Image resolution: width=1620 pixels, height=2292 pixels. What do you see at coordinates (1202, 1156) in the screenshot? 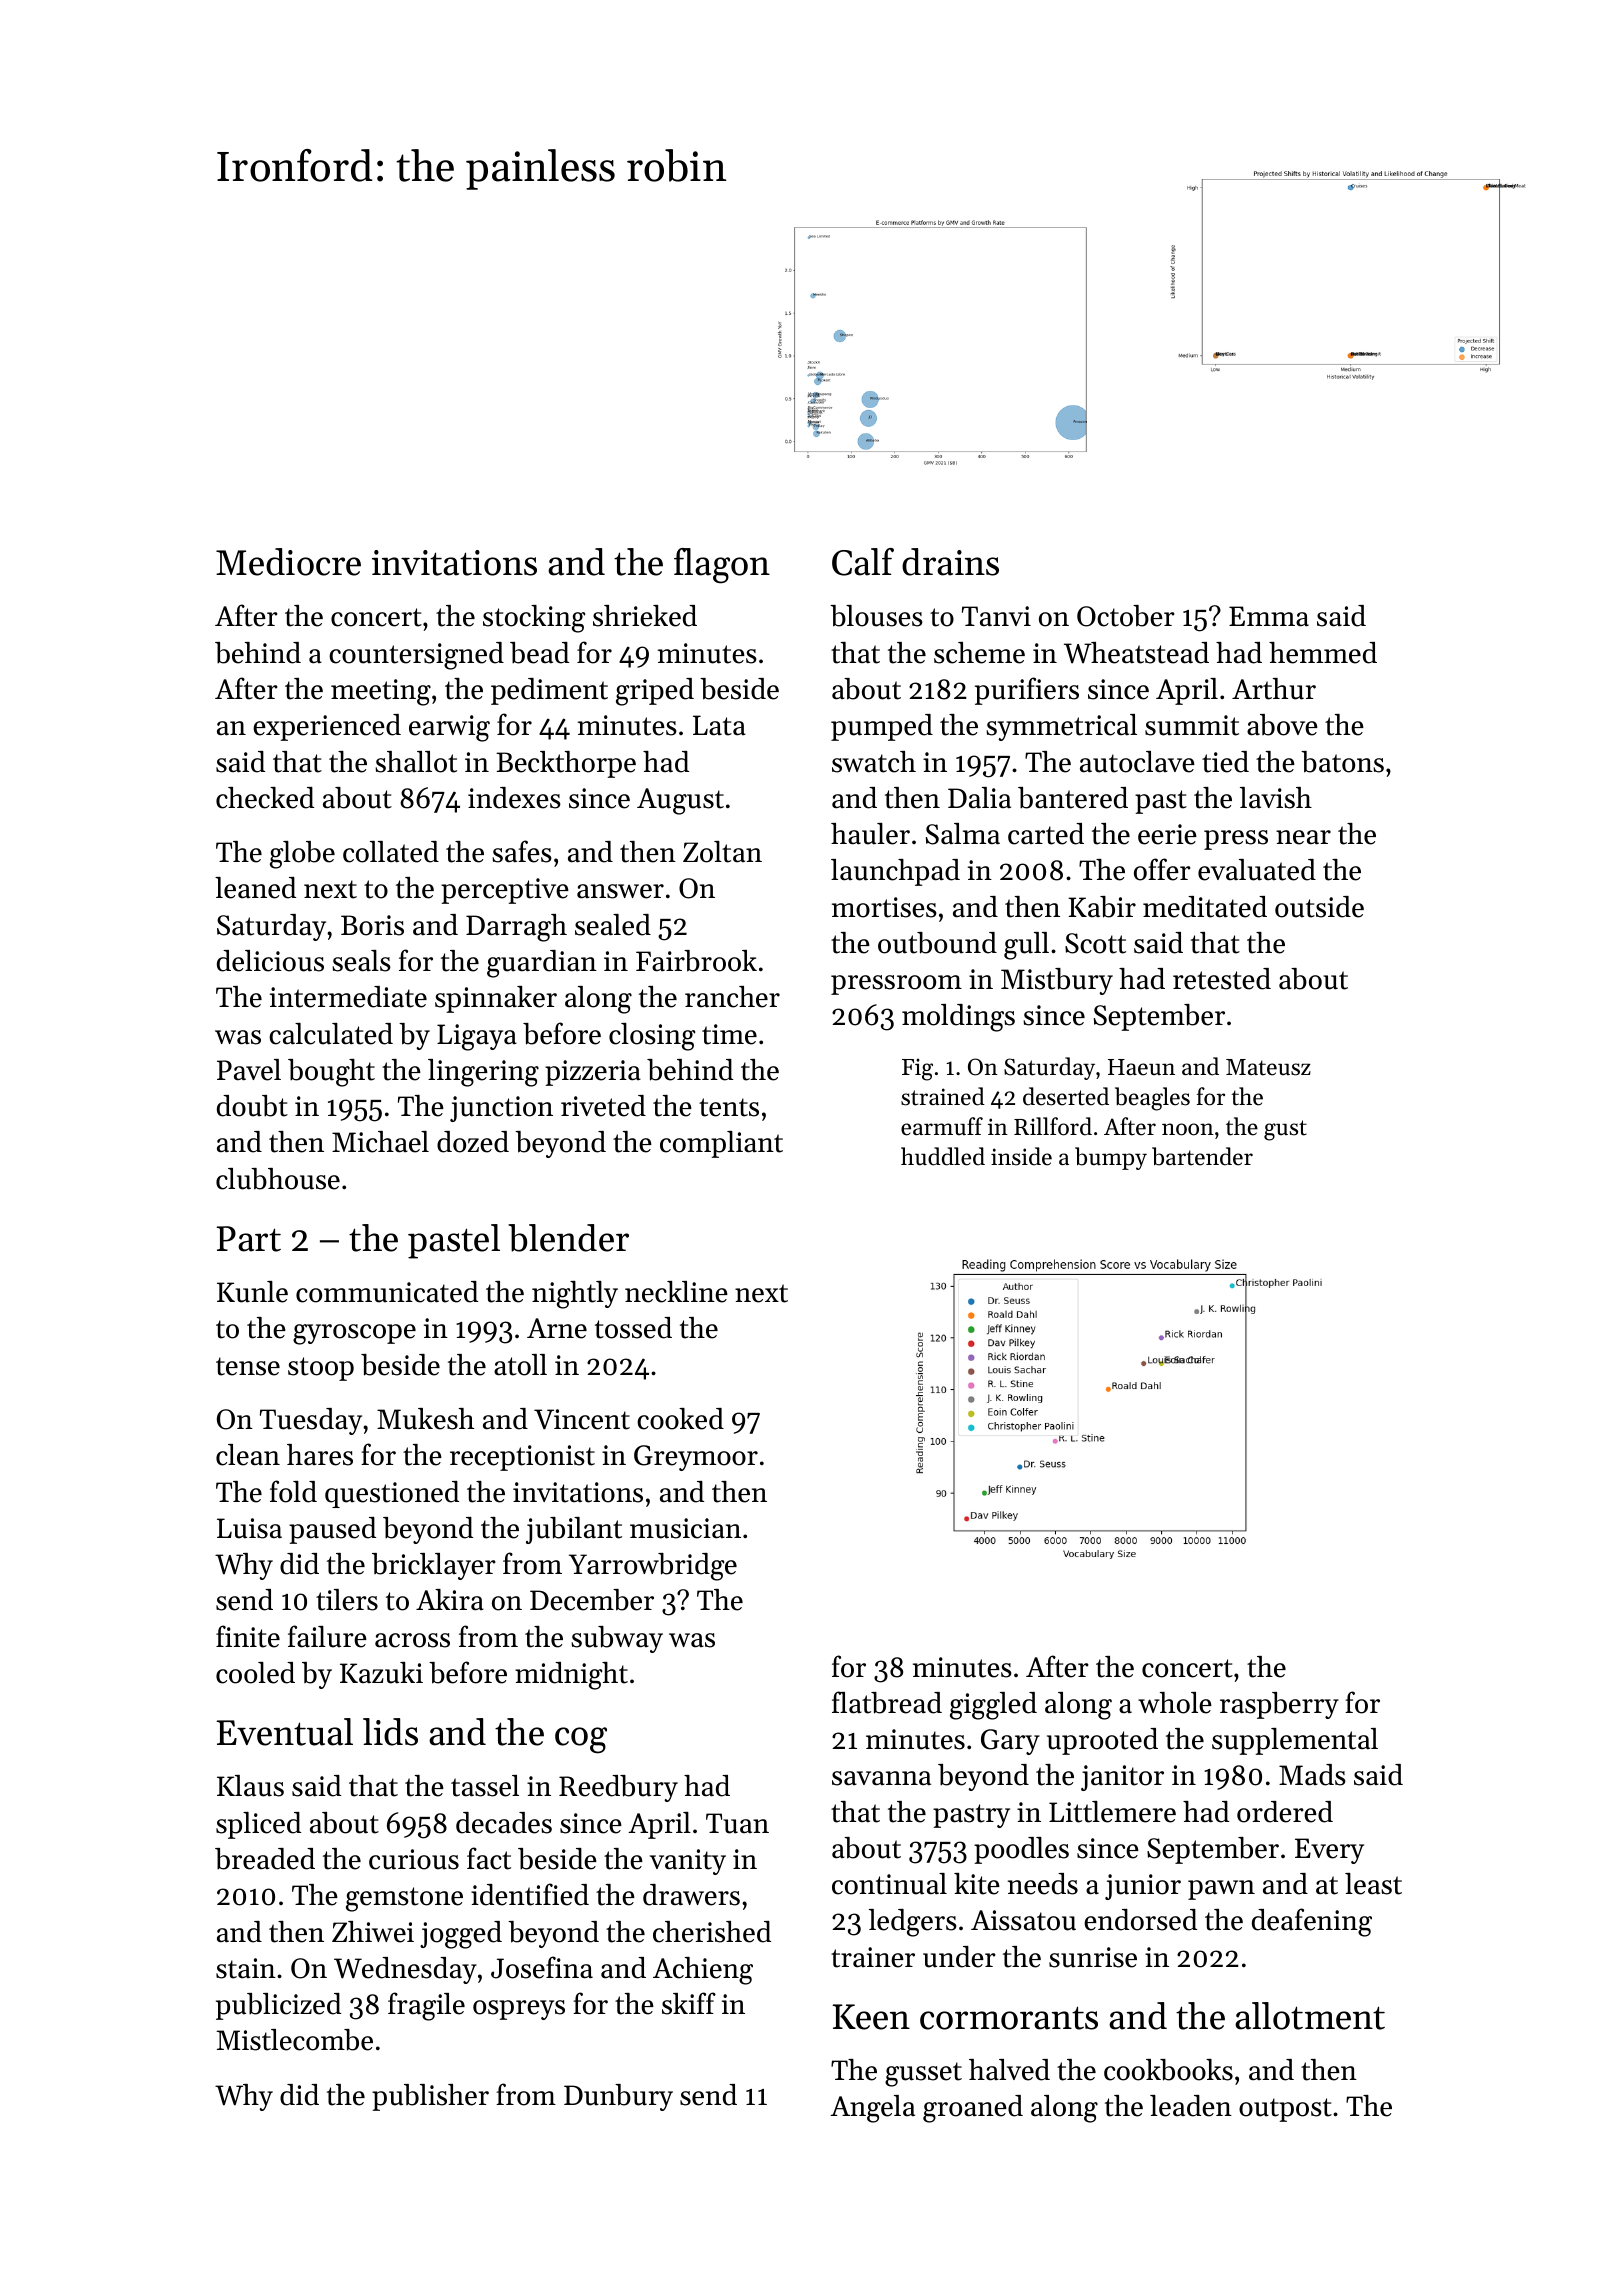
I see `bartender` at bounding box center [1202, 1156].
